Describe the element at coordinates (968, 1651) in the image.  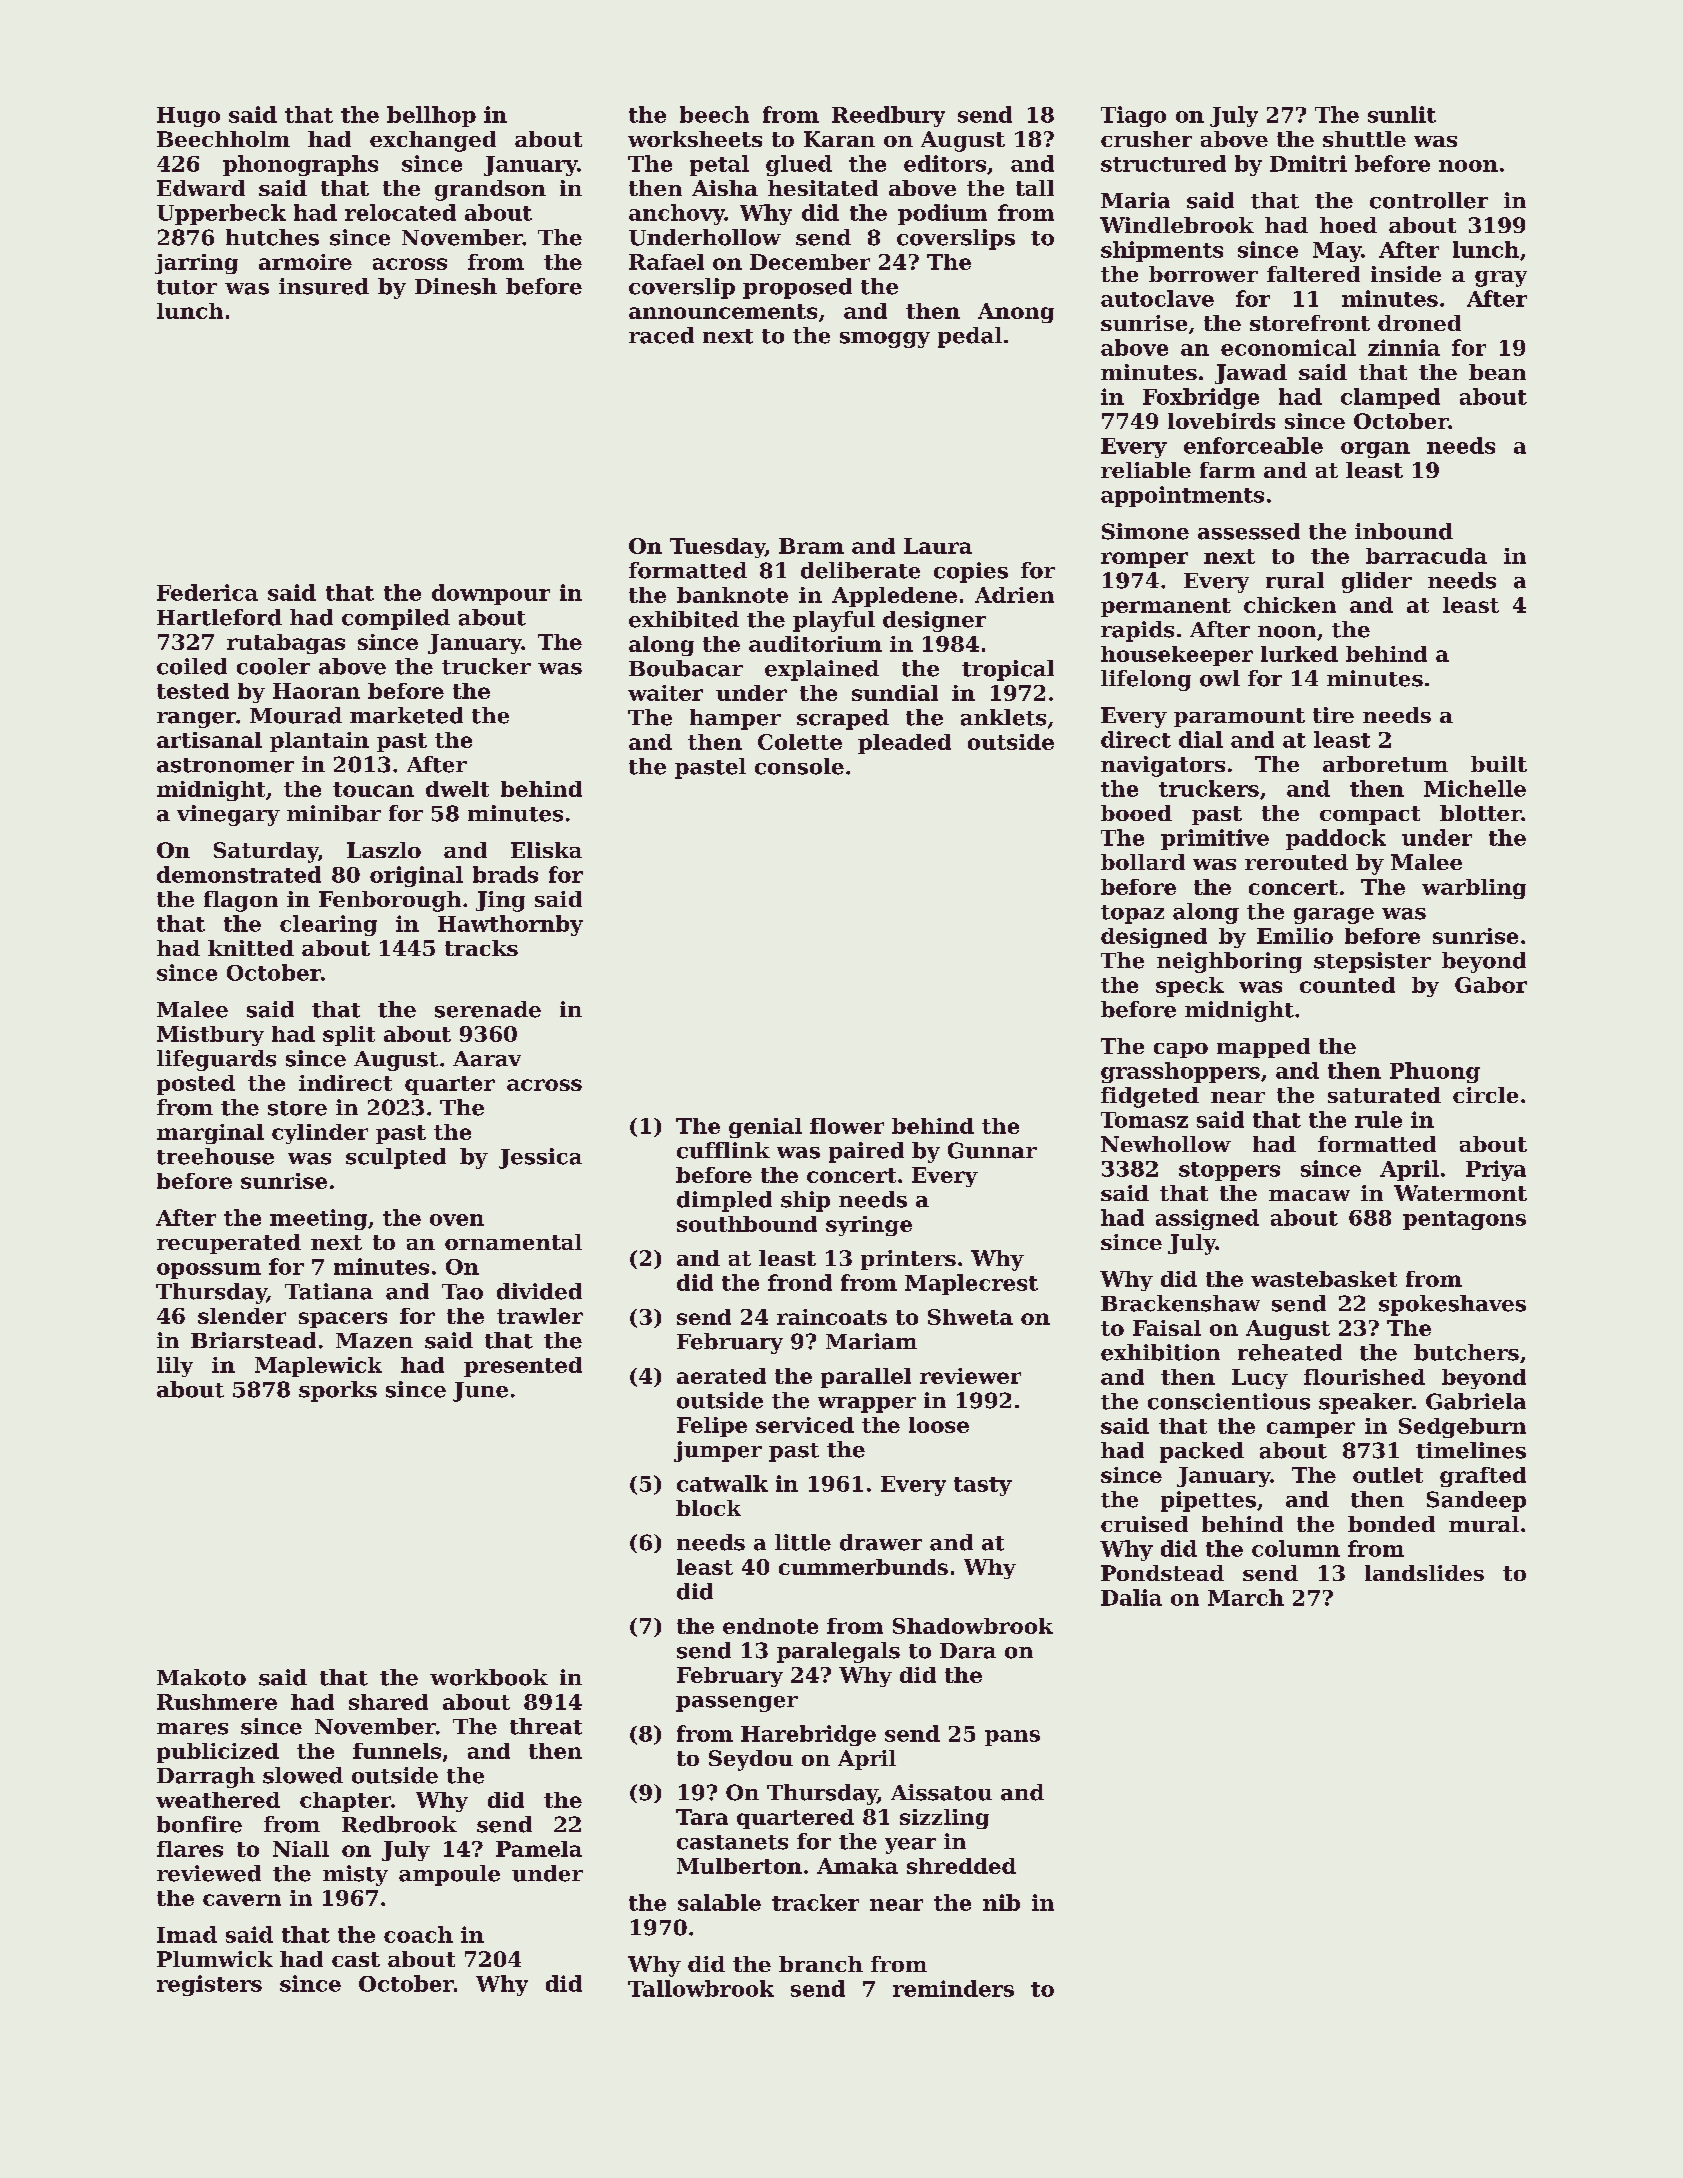
I see `Dara` at that location.
